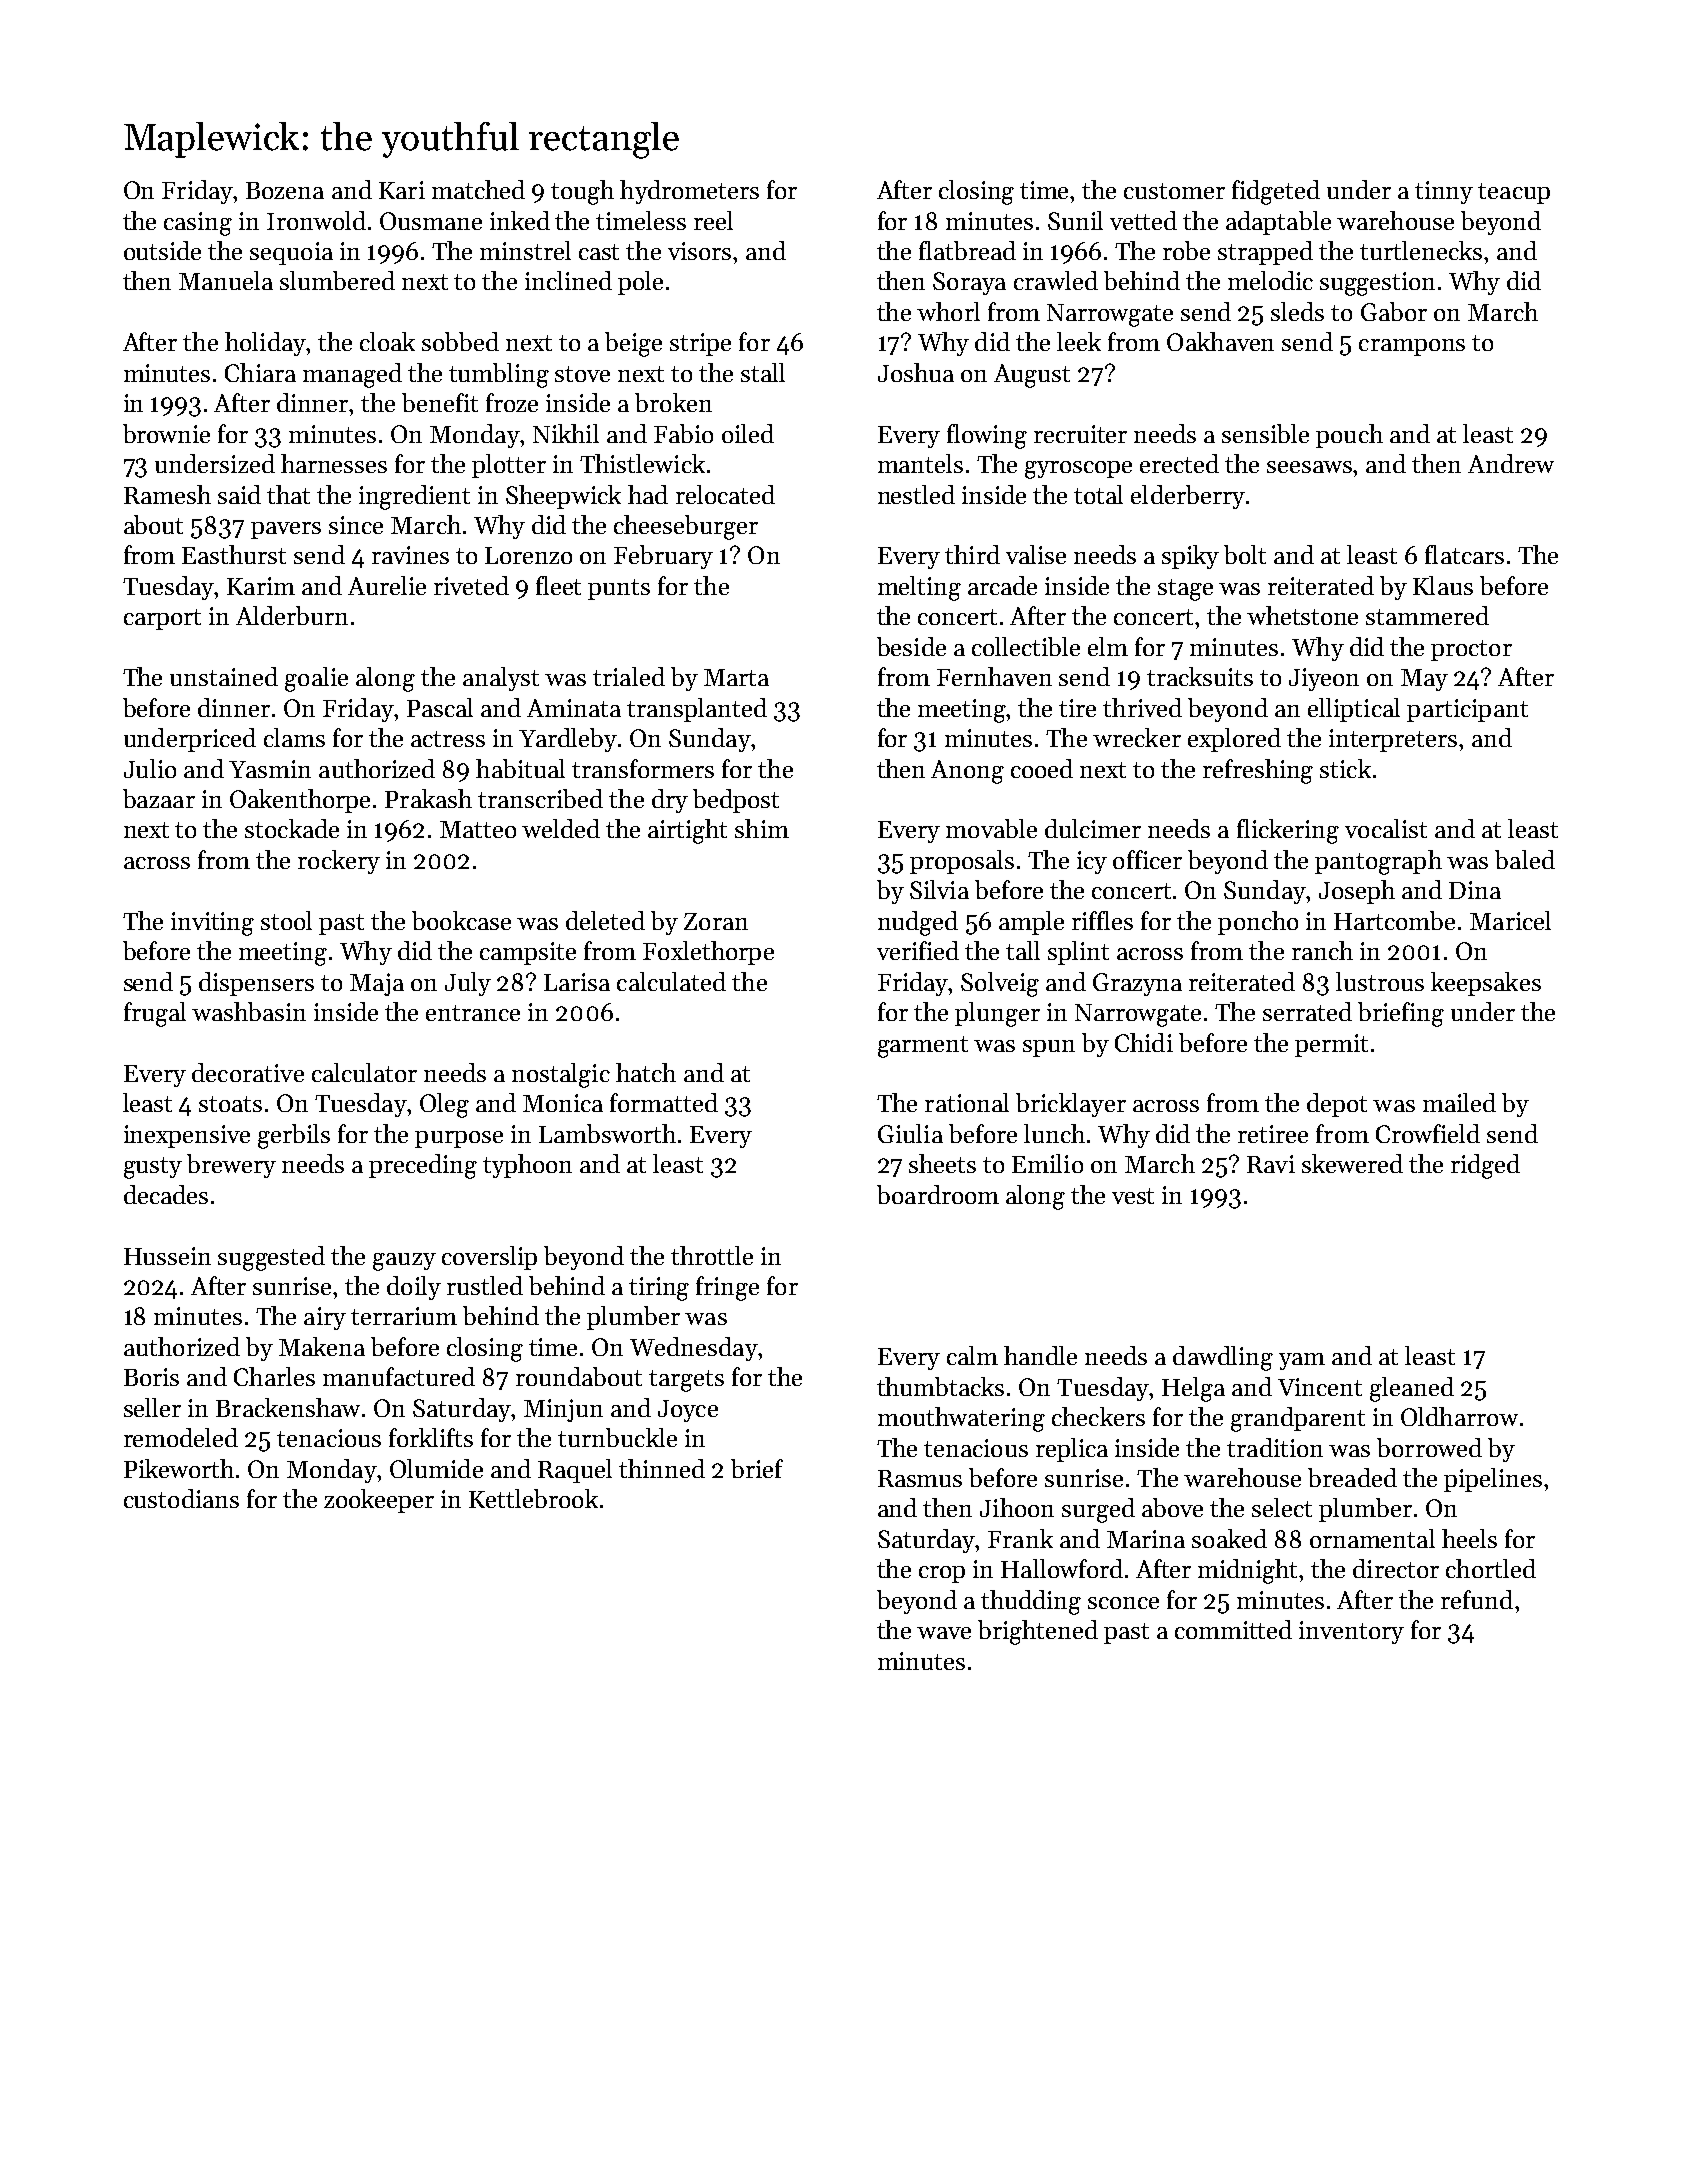 The height and width of the page is (2178, 1683). What do you see at coordinates (181, 1498) in the page?
I see `custodians` at bounding box center [181, 1498].
